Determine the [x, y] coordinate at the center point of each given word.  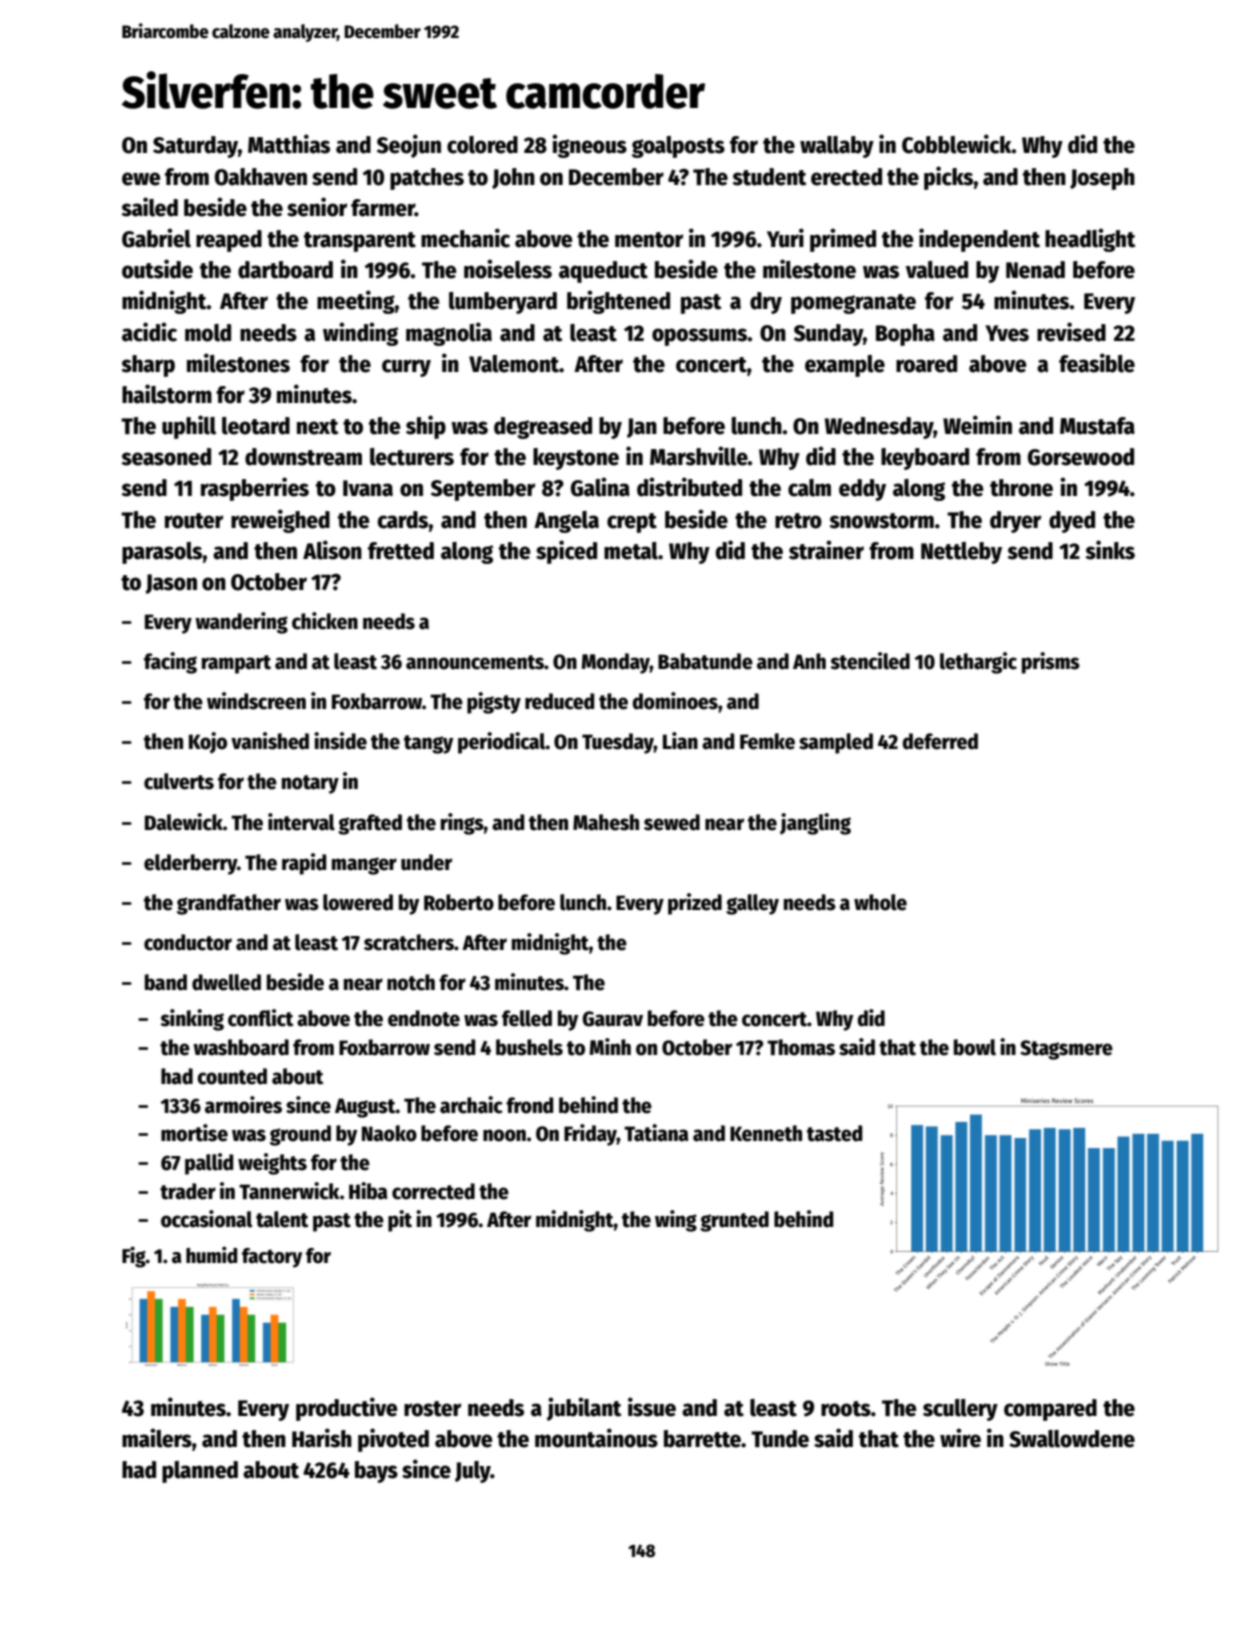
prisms [1051, 663]
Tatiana [656, 1133]
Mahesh [606, 822]
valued [937, 270]
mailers [157, 1438]
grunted [734, 1221]
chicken [325, 621]
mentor [649, 240]
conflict [260, 1018]
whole [880, 902]
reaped [229, 241]
